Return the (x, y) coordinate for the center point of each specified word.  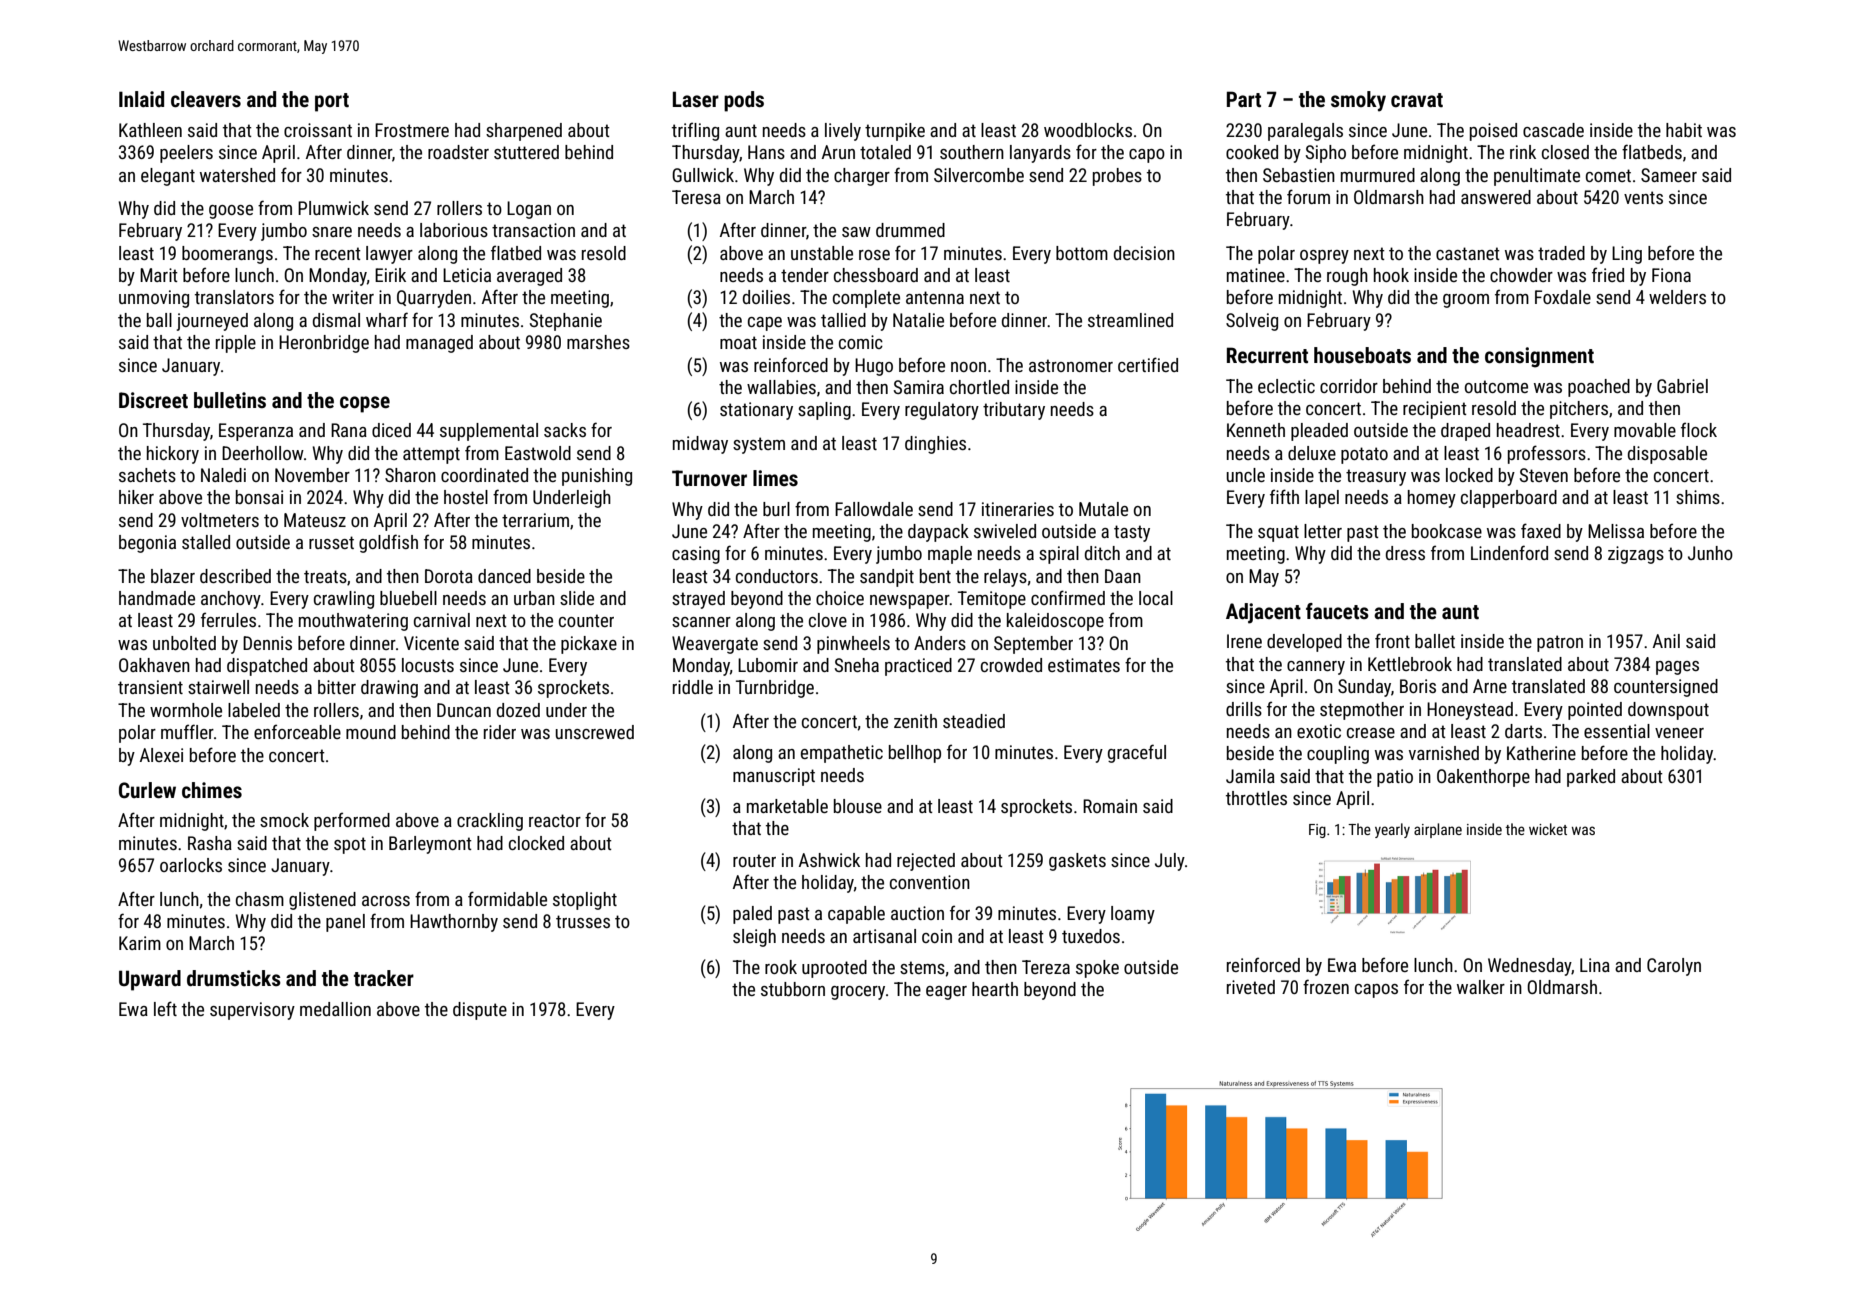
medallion (335, 1009)
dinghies (935, 445)
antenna (935, 297)
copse (365, 404)
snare (332, 232)
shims (1698, 497)
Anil (1666, 641)
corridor (1349, 386)
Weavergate (715, 645)
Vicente (431, 643)
